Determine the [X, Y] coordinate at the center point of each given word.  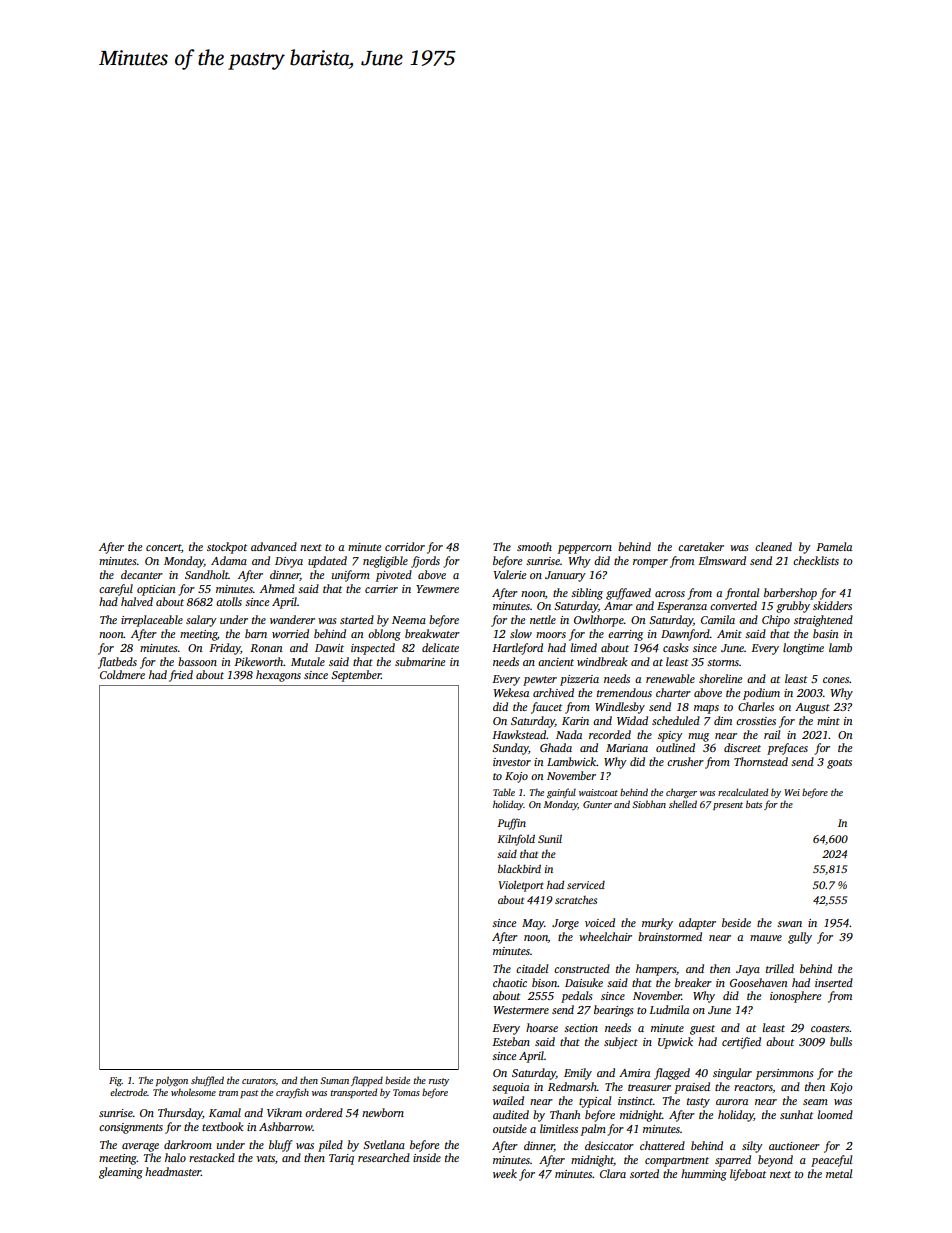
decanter [142, 574]
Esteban [511, 1041]
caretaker [701, 546]
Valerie [510, 574]
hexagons [278, 676]
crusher [685, 761]
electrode [128, 1092]
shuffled [207, 1081]
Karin [575, 721]
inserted [834, 982]
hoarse [542, 1027]
